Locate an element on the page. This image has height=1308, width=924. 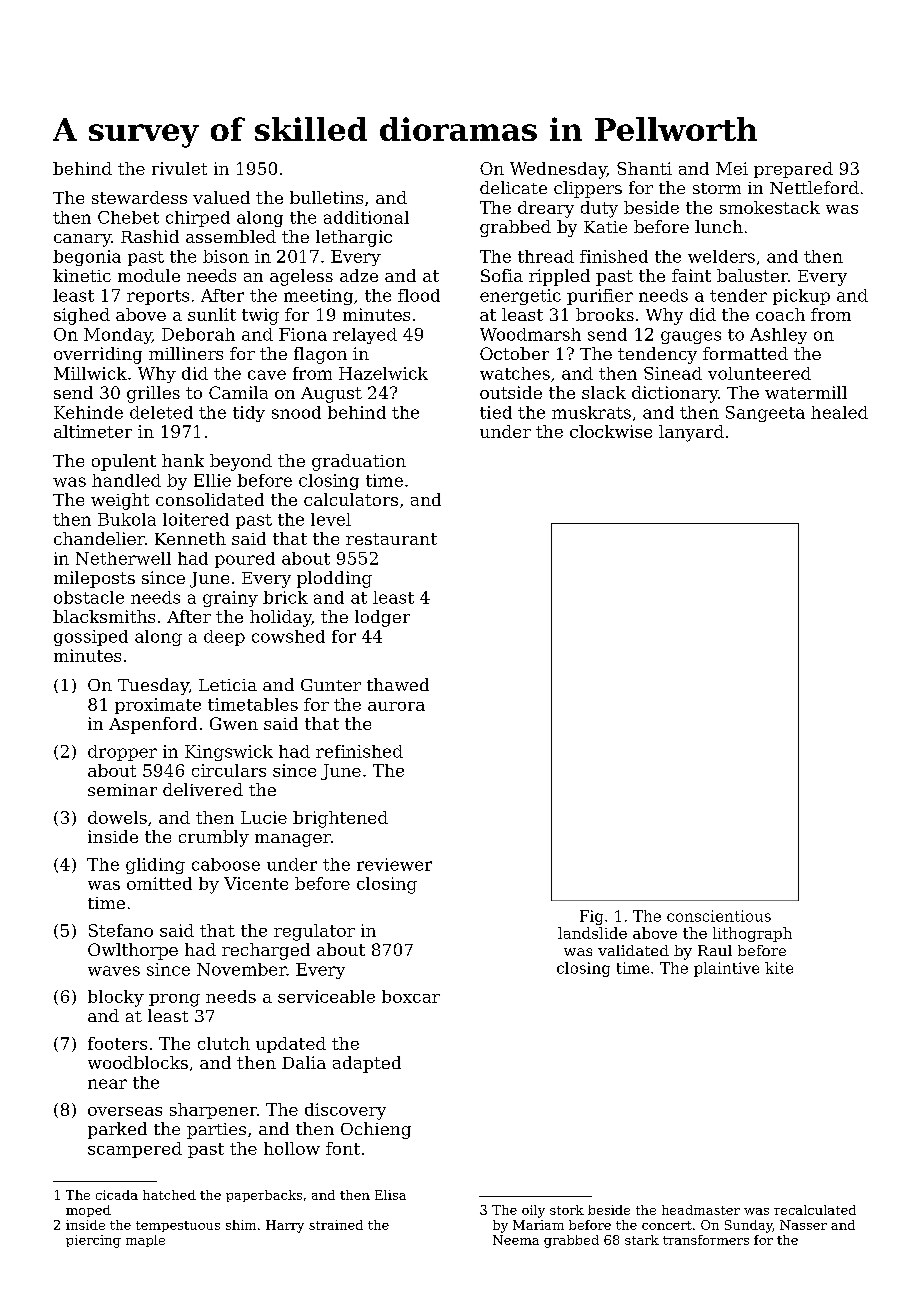
prepared is located at coordinates (793, 170).
